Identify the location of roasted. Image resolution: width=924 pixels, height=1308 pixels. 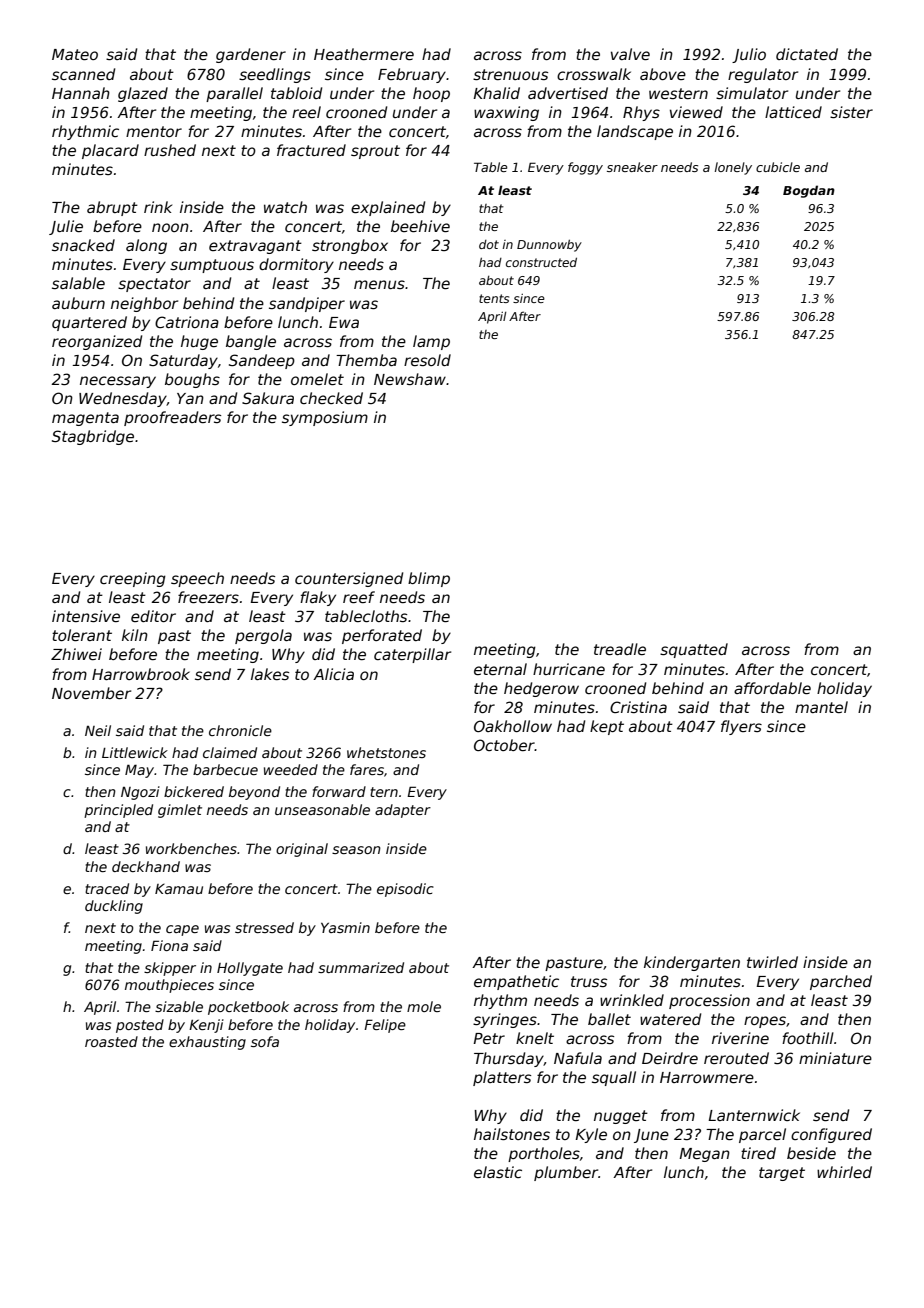
(111, 1041).
